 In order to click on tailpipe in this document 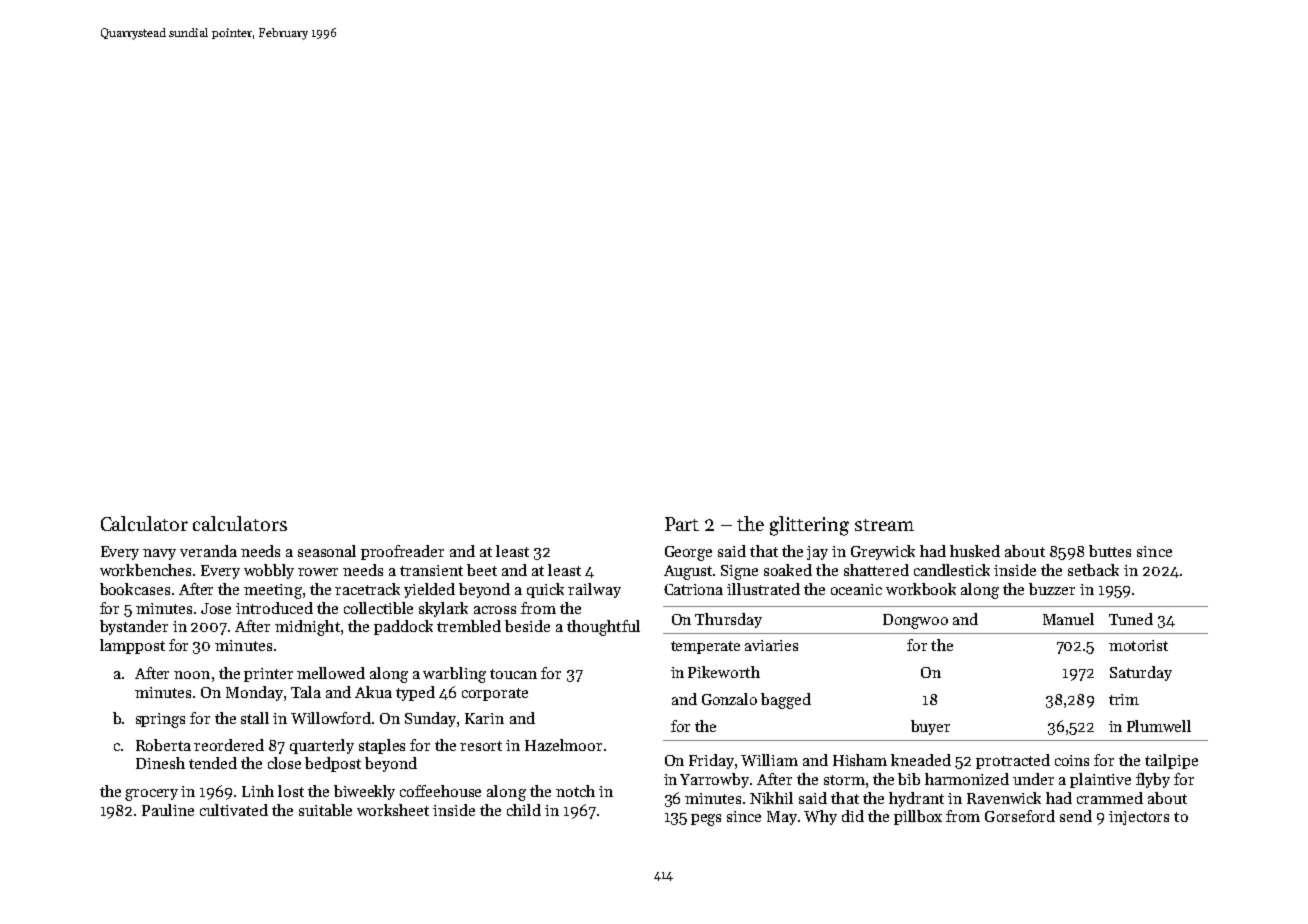, I will do `click(1171, 761)`.
